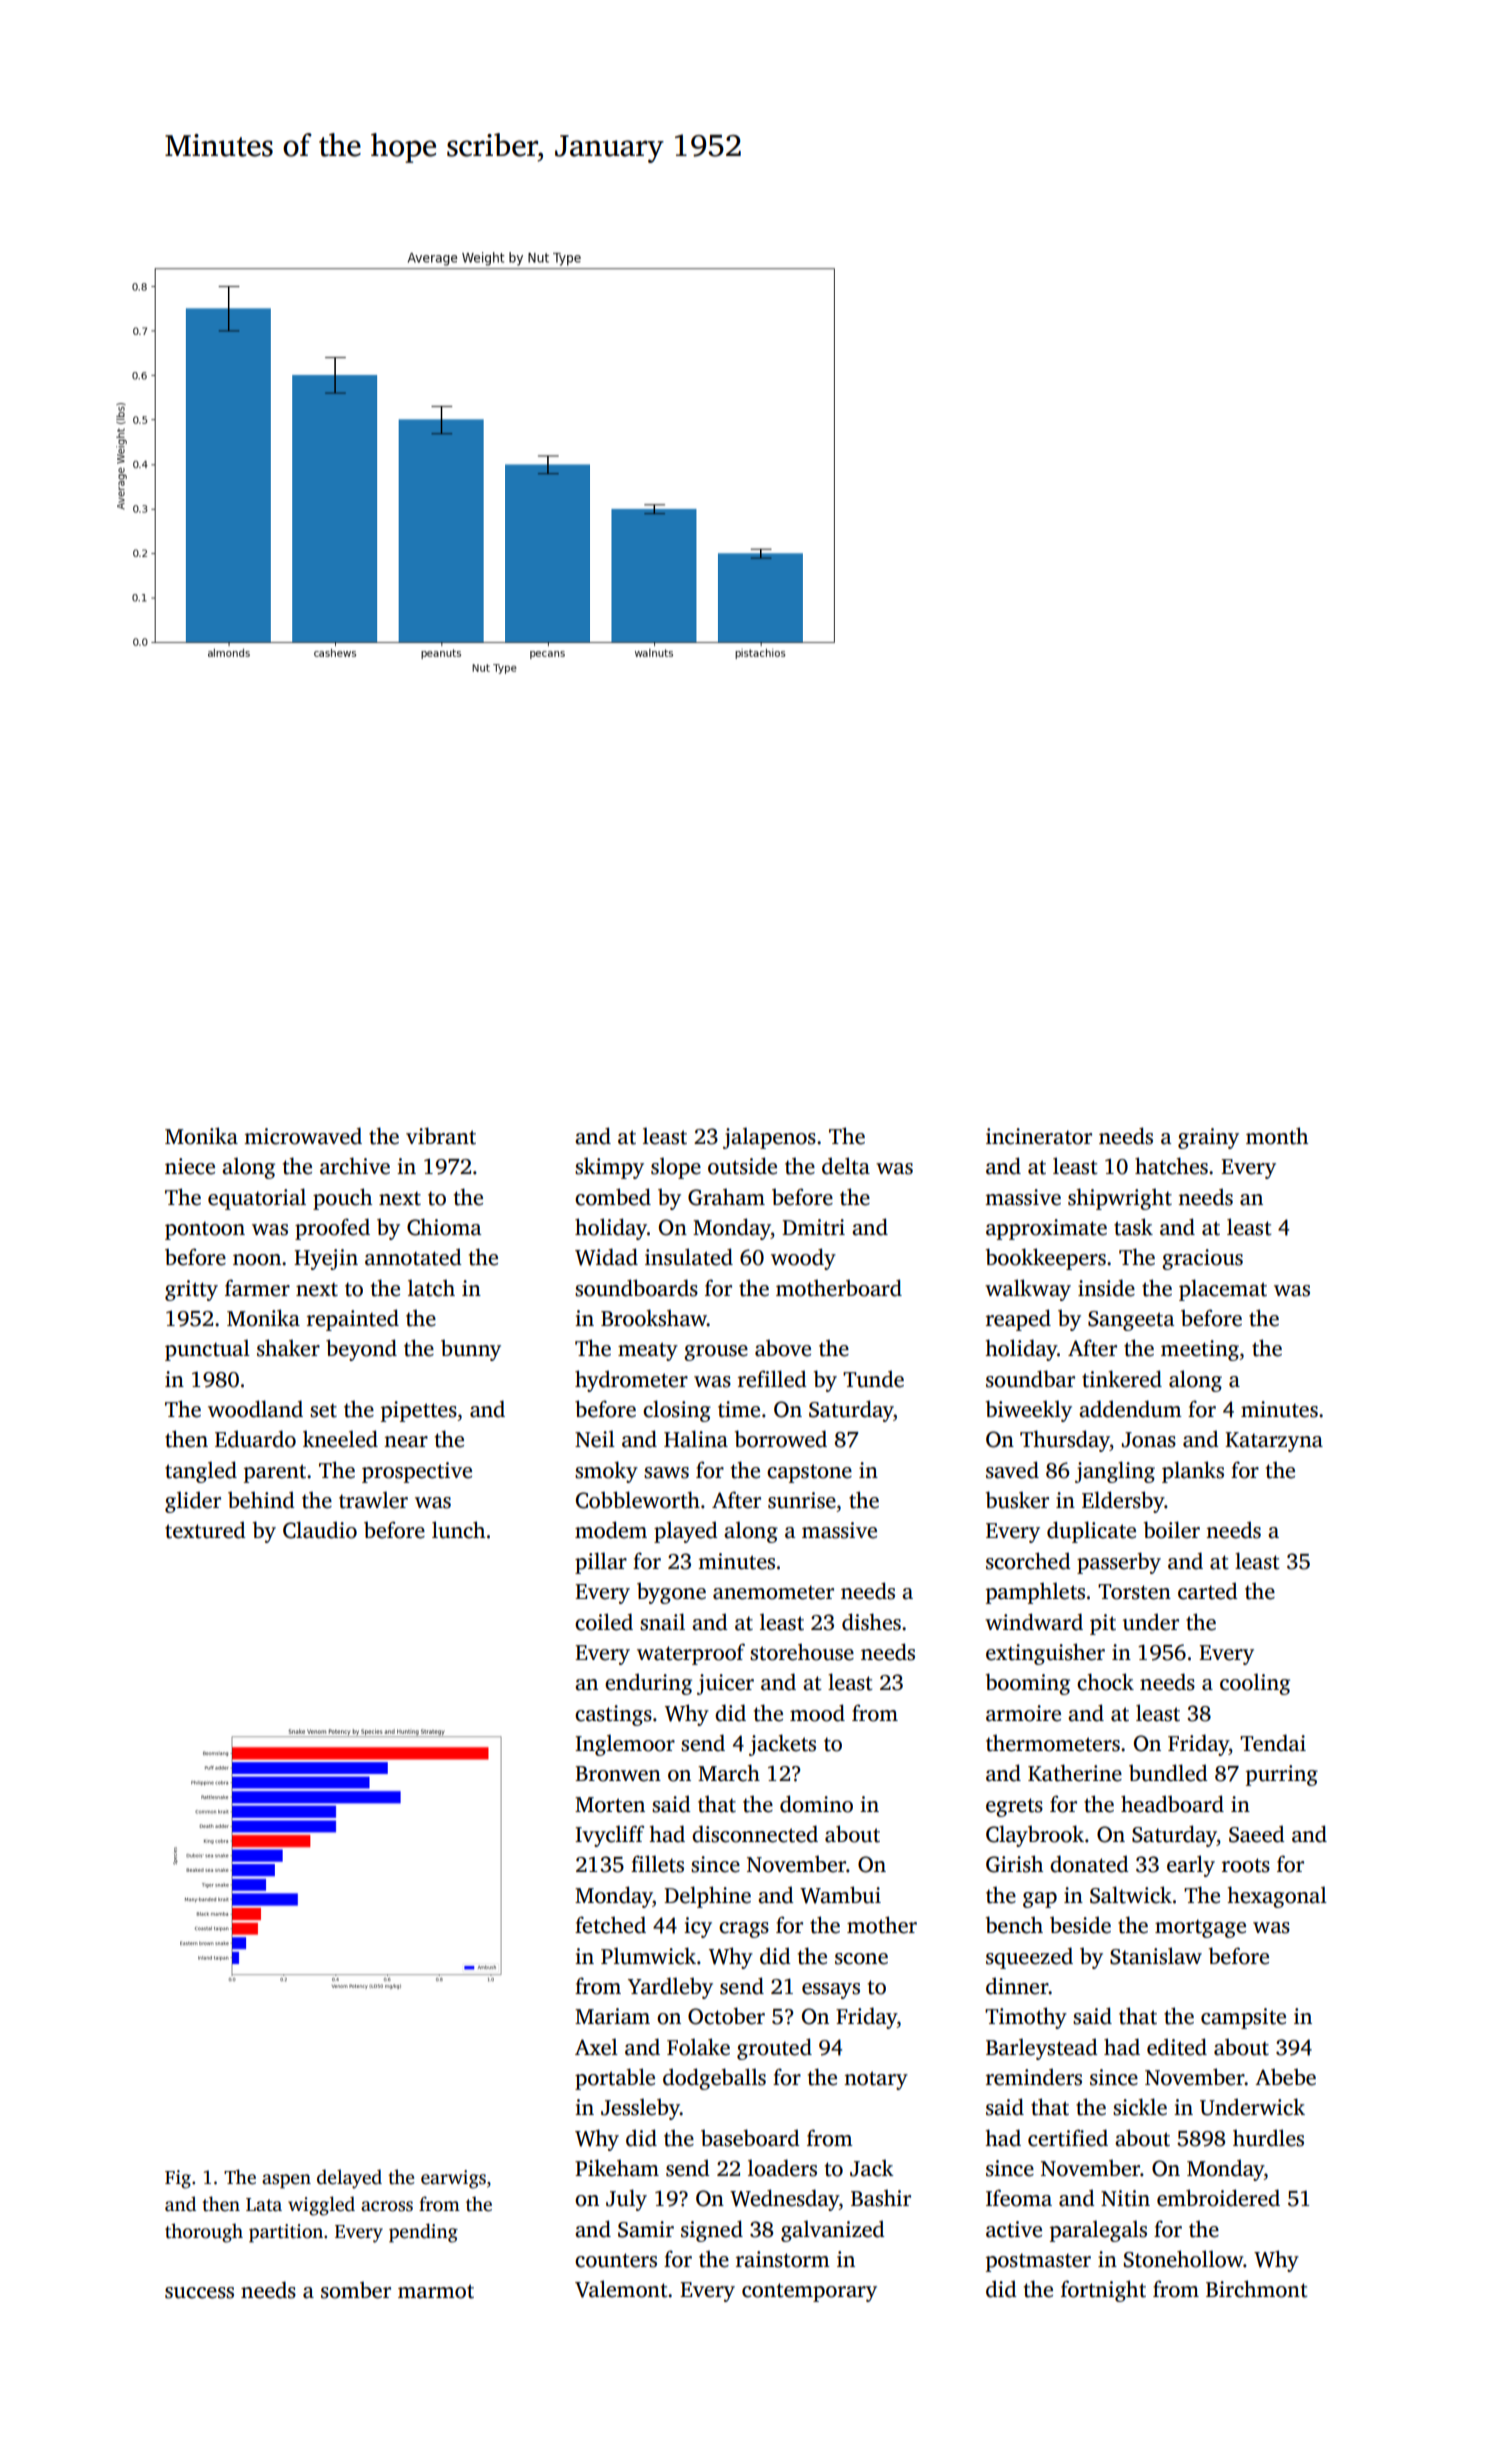  What do you see at coordinates (802, 1652) in the screenshot?
I see `storehouse` at bounding box center [802, 1652].
